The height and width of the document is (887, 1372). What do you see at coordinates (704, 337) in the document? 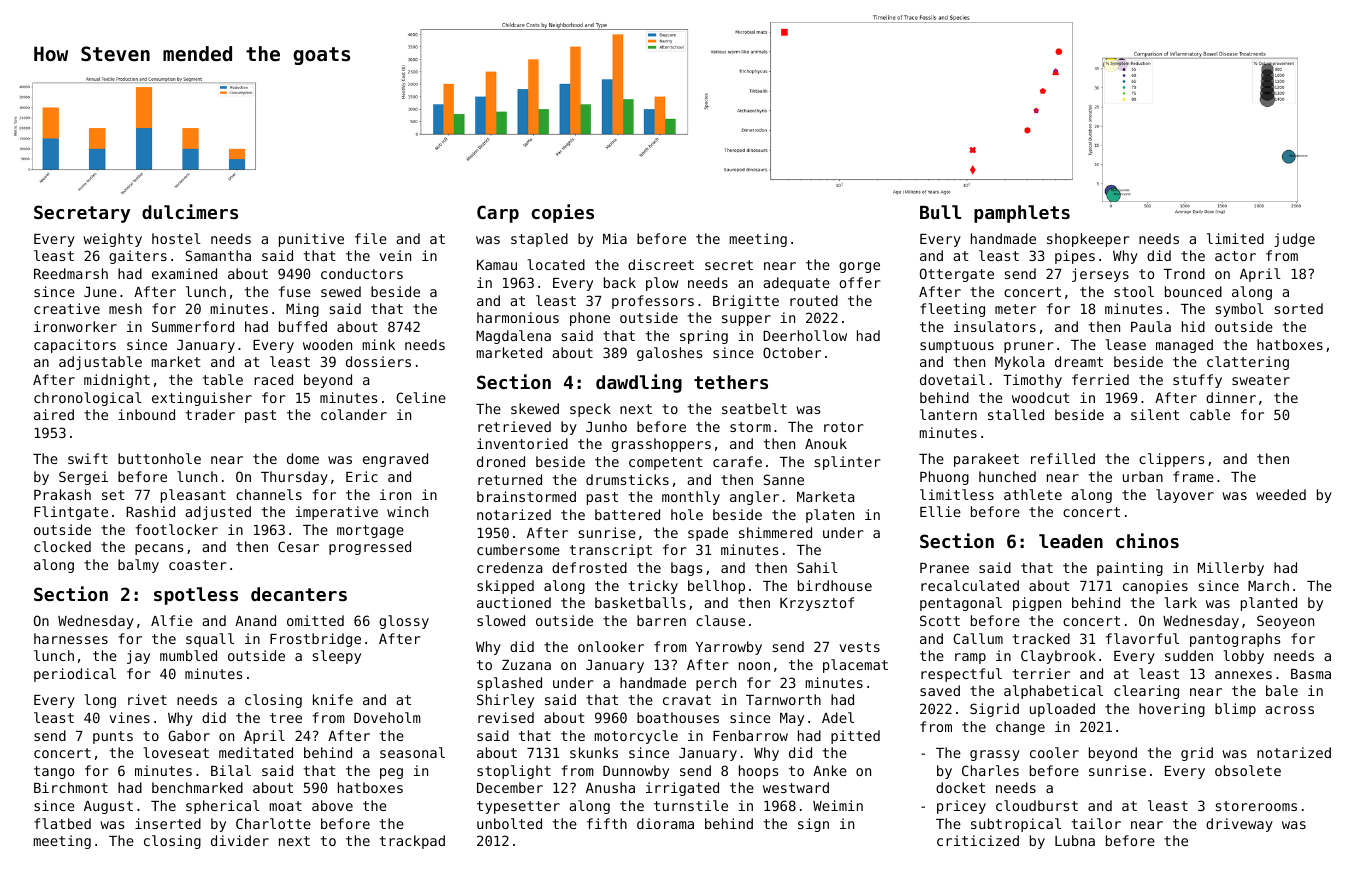
I see `spring` at bounding box center [704, 337].
